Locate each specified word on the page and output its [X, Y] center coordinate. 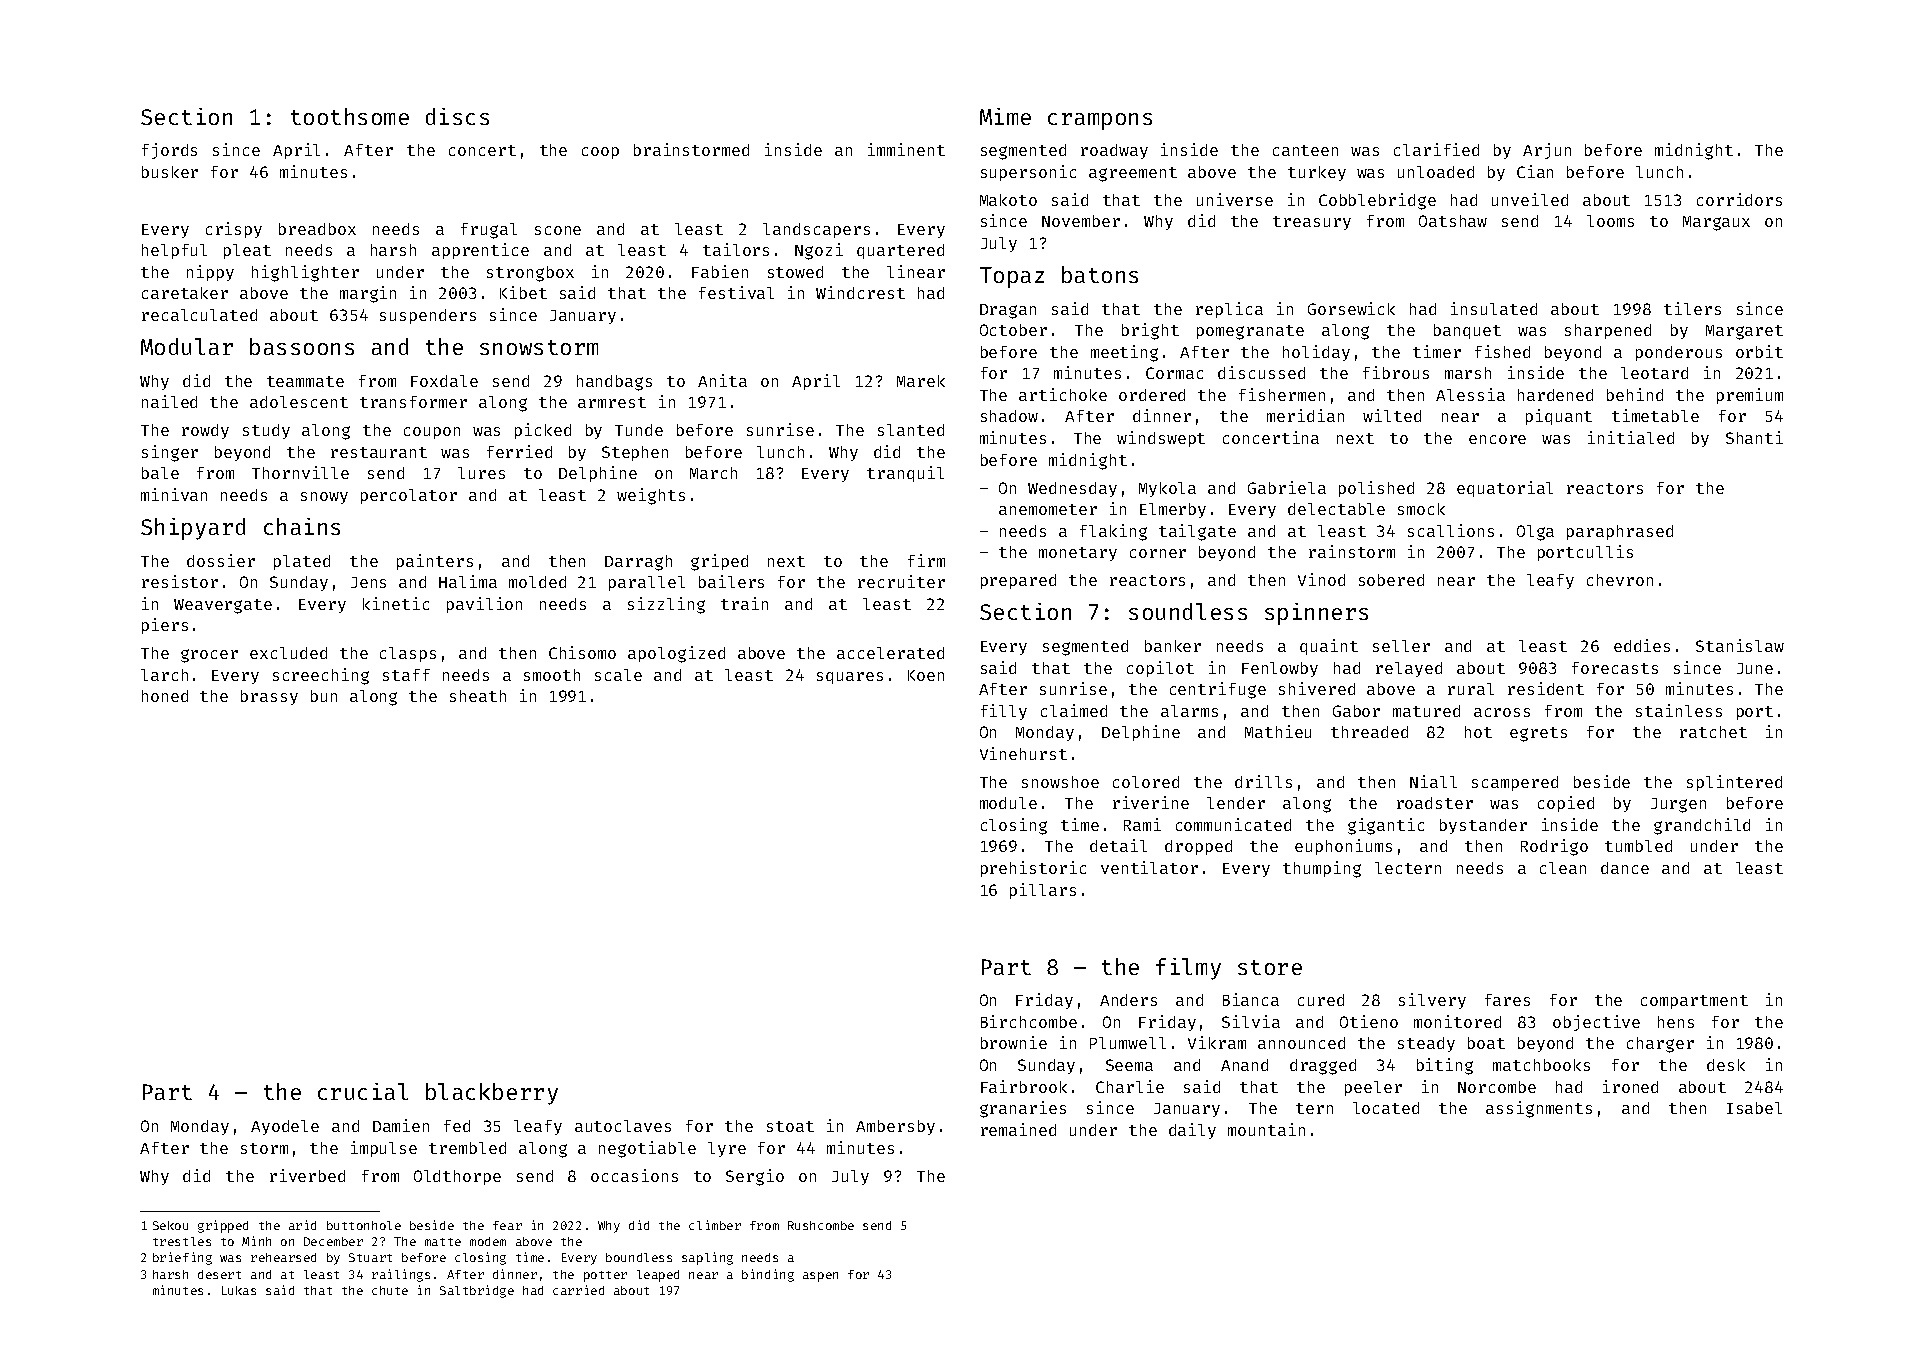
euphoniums [1343, 847]
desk [1726, 1065]
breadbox [317, 229]
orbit [1759, 351]
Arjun [1547, 151]
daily [1192, 1131]
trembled [467, 1148]
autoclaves [623, 1126]
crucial [363, 1091]
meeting [1124, 353]
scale [618, 675]
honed [165, 696]
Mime [1005, 116]
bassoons [302, 346]
